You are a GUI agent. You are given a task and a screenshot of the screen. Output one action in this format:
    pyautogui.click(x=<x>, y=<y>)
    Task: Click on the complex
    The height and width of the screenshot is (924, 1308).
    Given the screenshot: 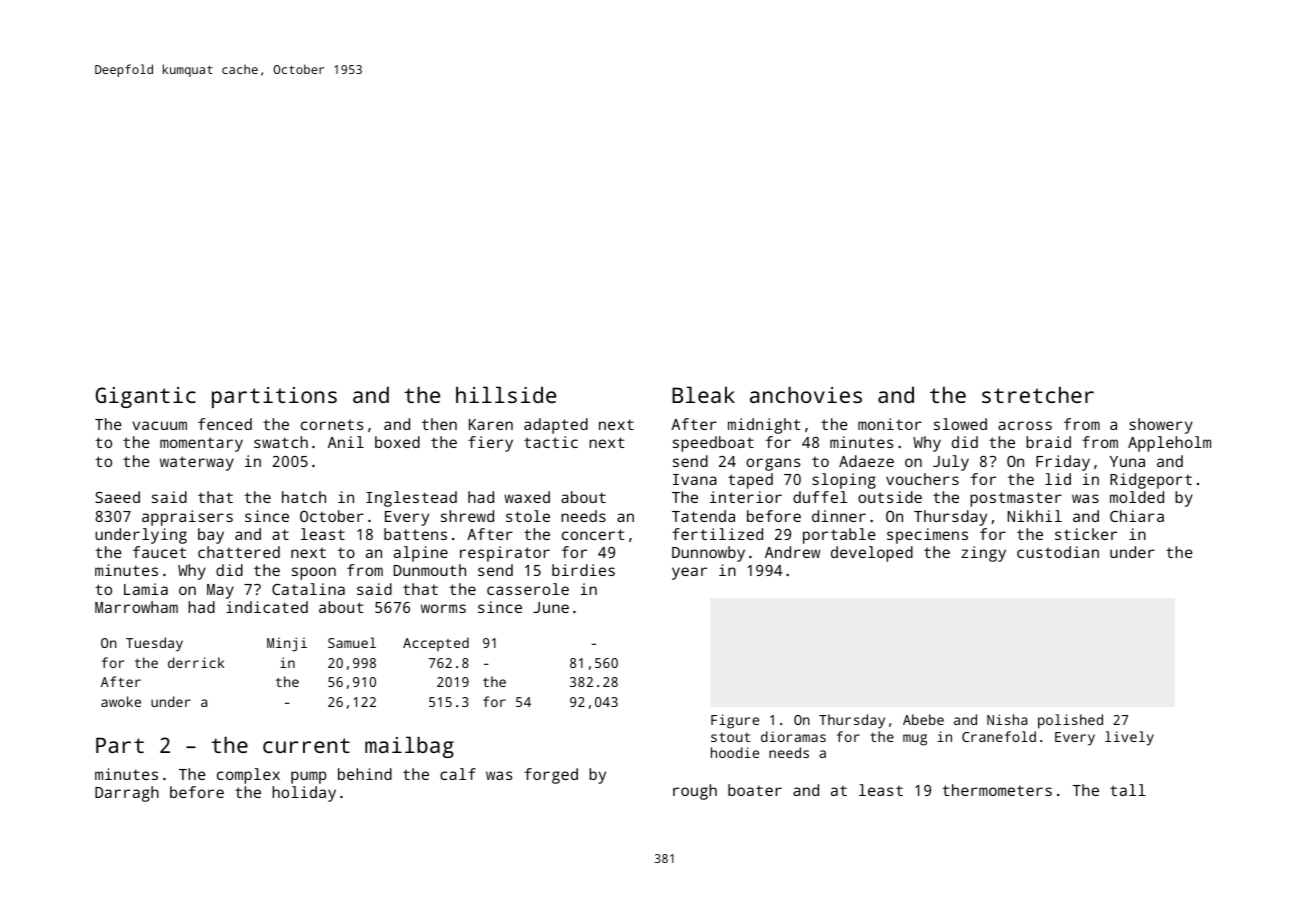 What is the action you would take?
    pyautogui.click(x=248, y=776)
